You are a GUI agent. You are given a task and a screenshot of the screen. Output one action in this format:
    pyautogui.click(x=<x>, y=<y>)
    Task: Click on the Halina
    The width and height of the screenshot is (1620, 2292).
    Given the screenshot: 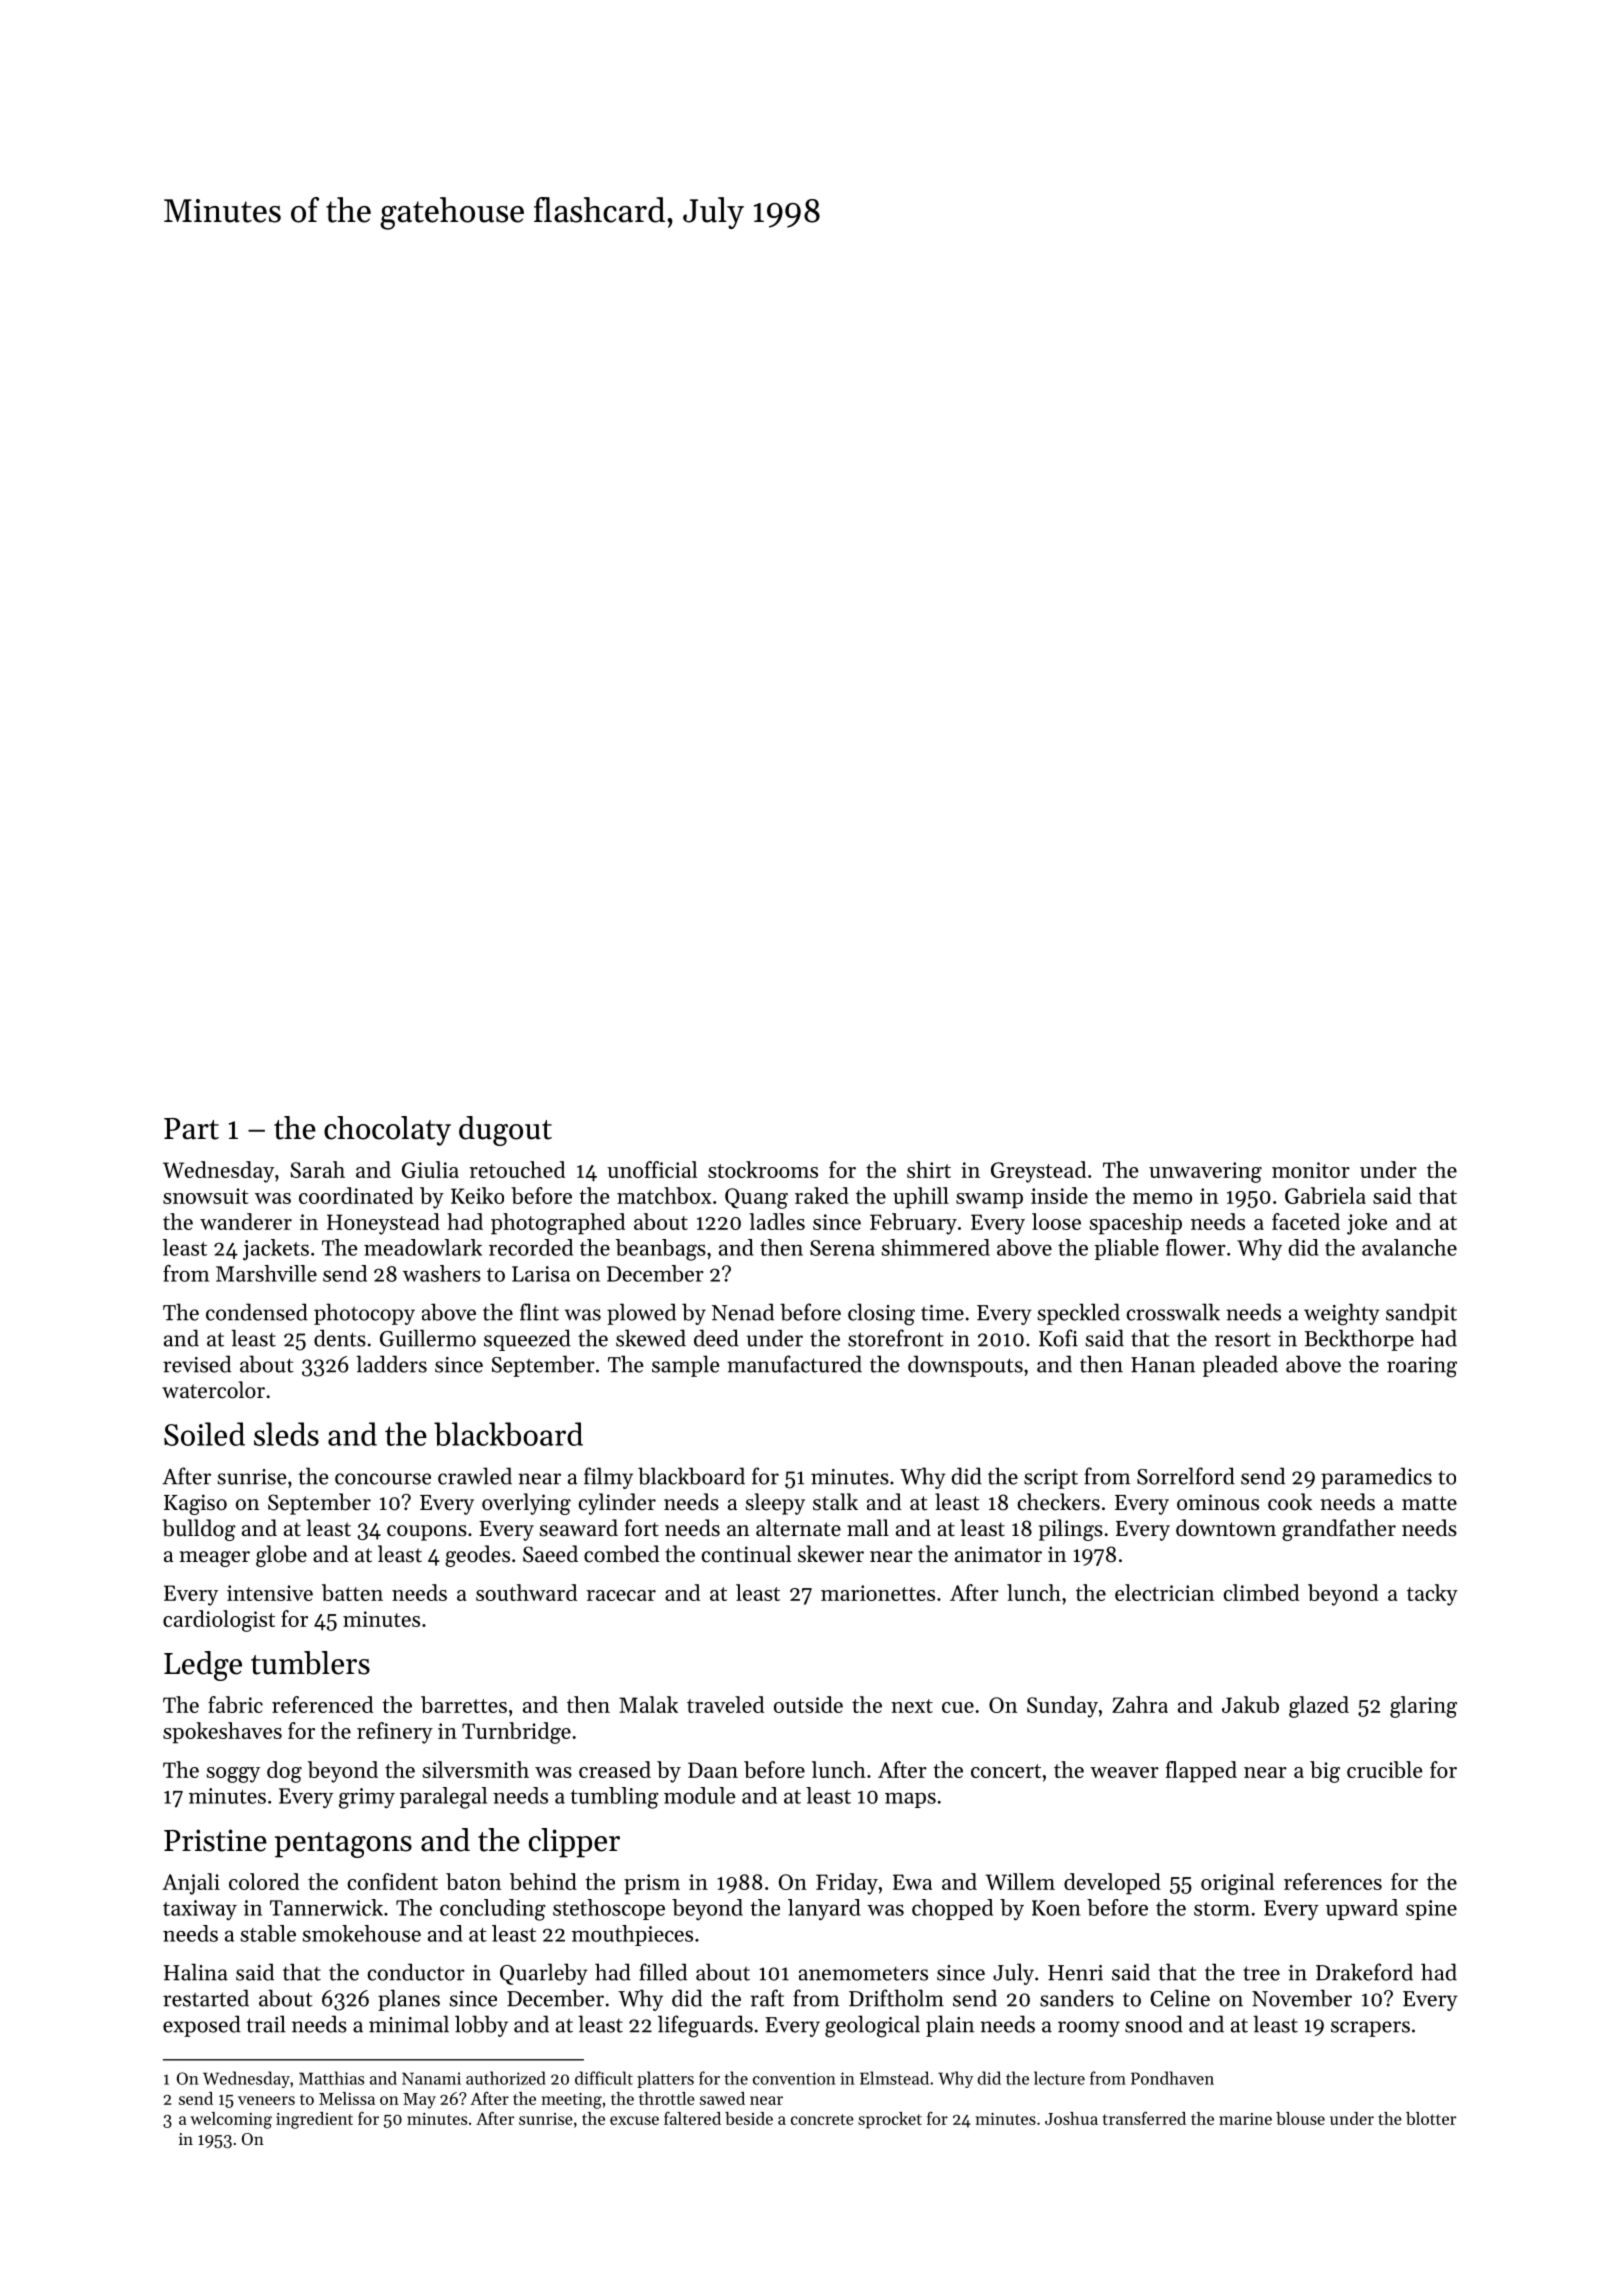 What is the action you would take?
    pyautogui.click(x=196, y=1972)
